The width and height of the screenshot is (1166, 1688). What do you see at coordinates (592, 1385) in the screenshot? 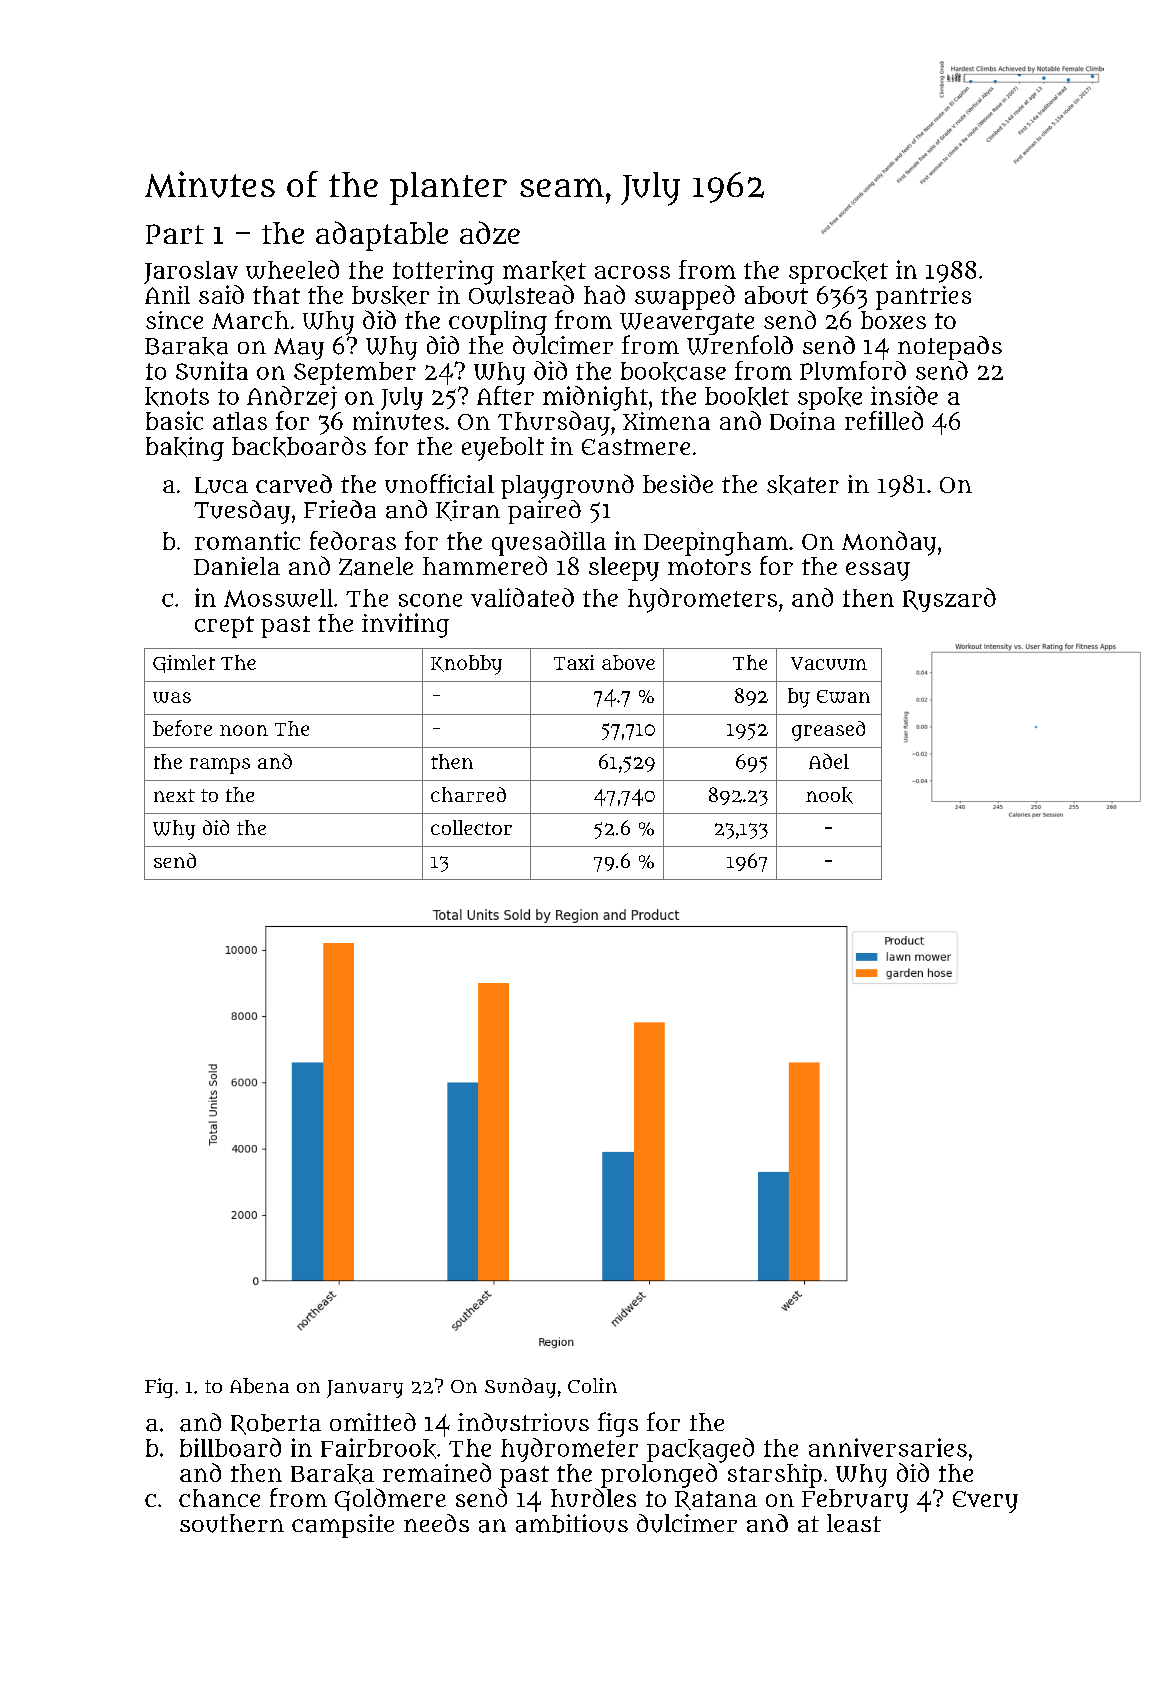
I see `Colin` at bounding box center [592, 1385].
